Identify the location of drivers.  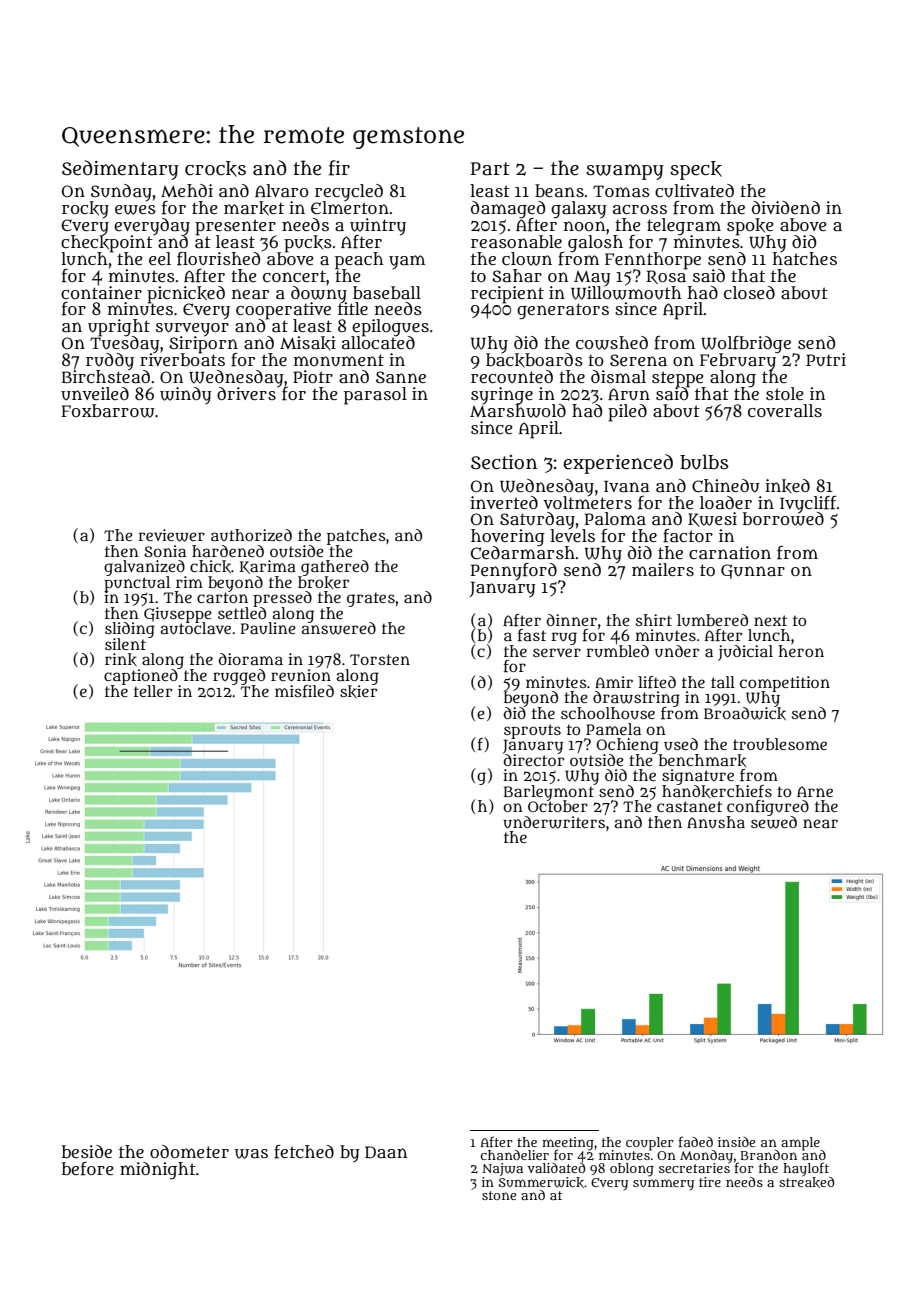
(247, 393).
